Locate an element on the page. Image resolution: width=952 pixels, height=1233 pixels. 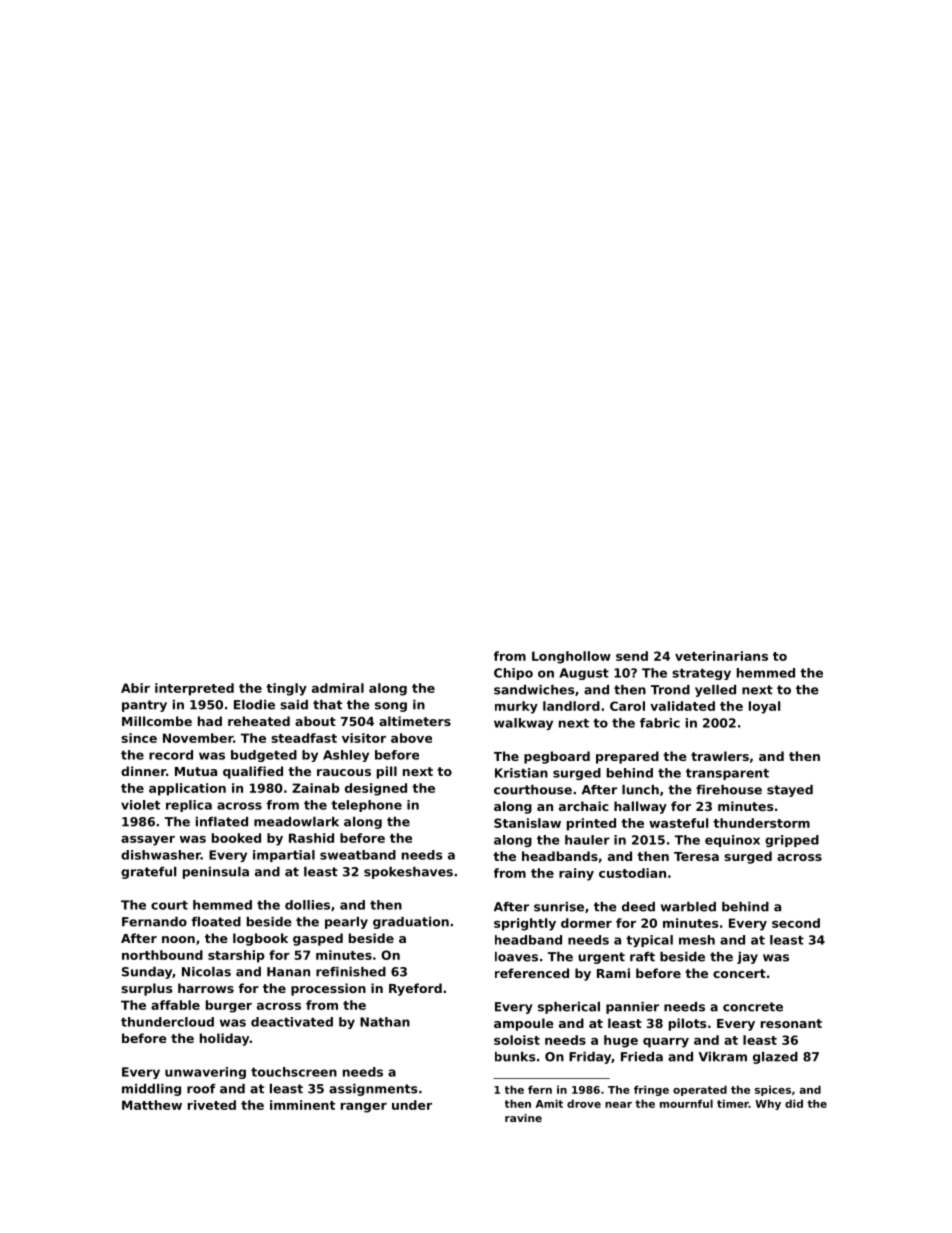
Chipo is located at coordinates (513, 674).
